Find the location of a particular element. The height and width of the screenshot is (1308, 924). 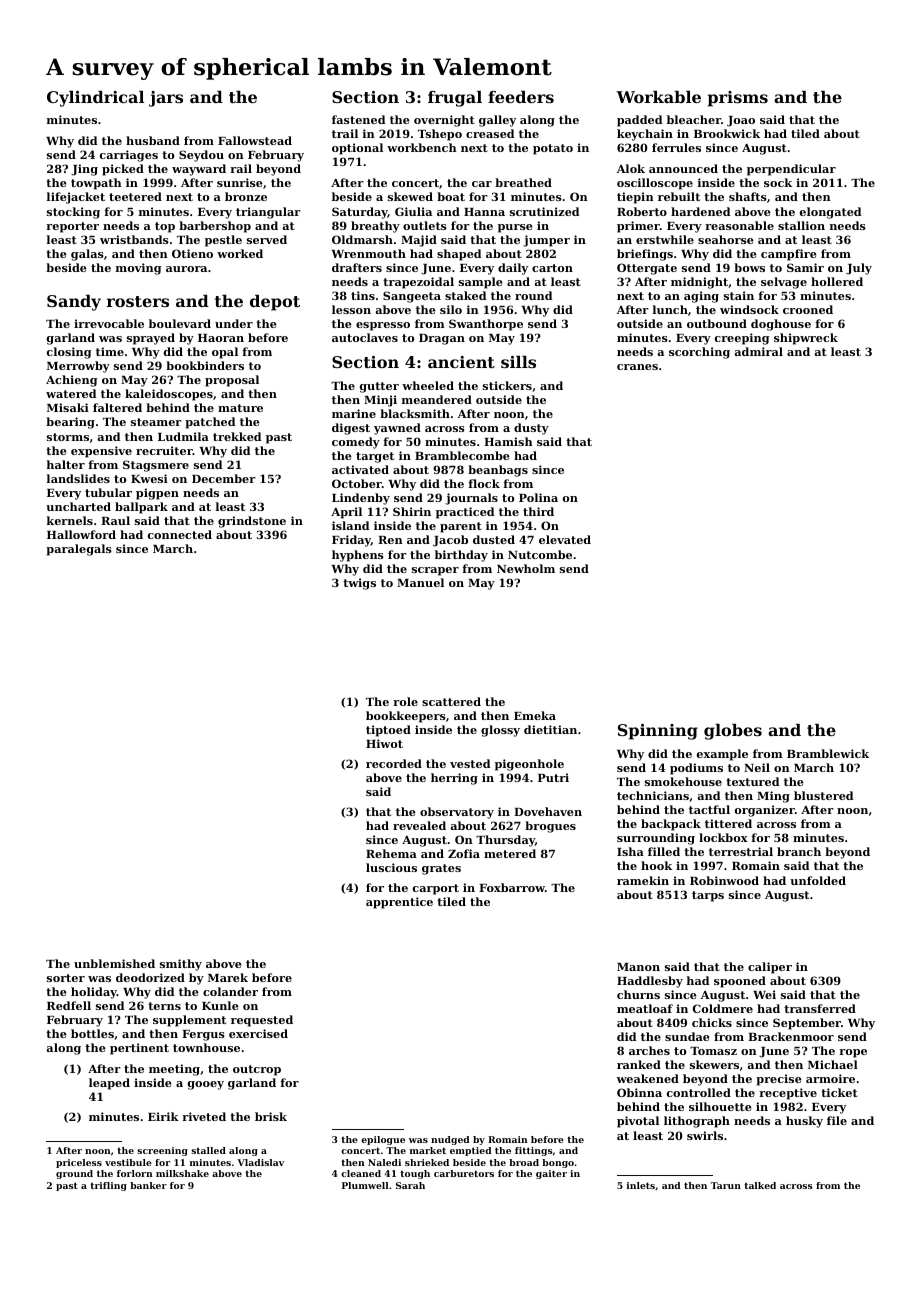

luscious is located at coordinates (391, 867).
